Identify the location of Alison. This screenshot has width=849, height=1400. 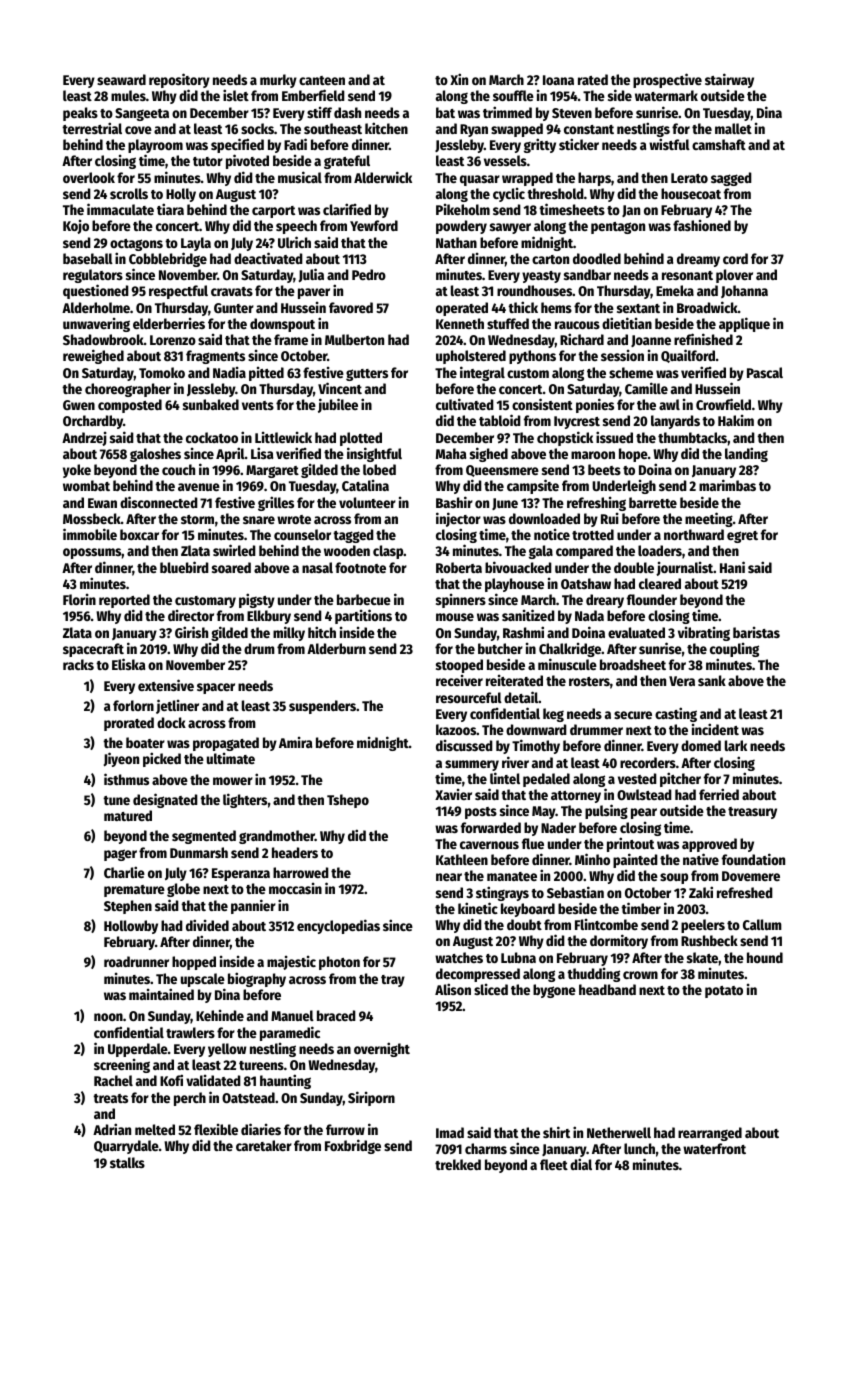
(453, 989).
